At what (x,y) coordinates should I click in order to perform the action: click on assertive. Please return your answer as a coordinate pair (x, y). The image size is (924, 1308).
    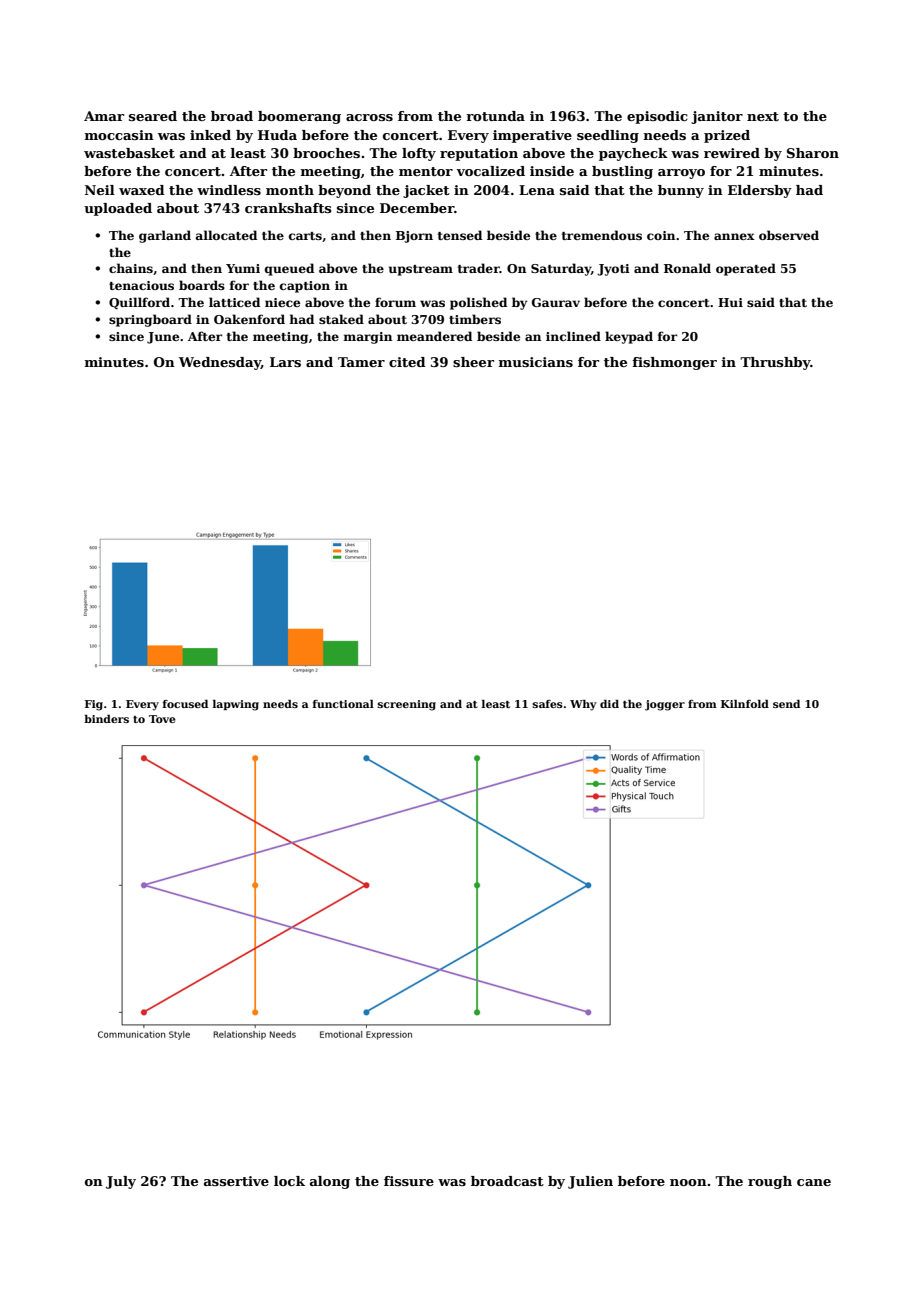
    Looking at the image, I should click on (236, 1181).
